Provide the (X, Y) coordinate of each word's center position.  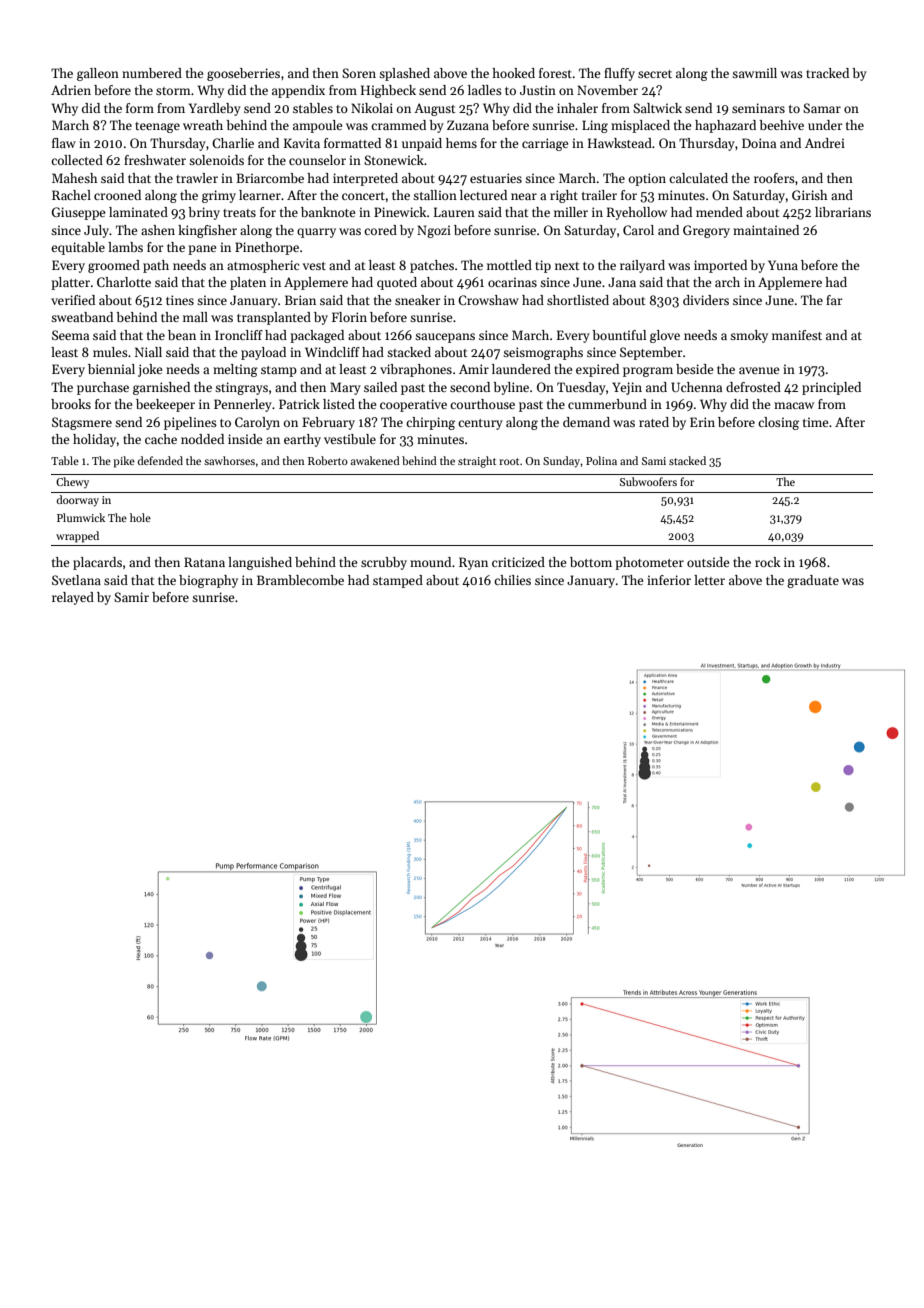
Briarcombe (270, 178)
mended (719, 212)
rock (767, 562)
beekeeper (165, 405)
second (470, 387)
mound (430, 562)
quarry (316, 233)
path (156, 266)
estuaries (496, 178)
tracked (827, 73)
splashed (404, 74)
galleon (98, 74)
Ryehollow (637, 213)
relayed (73, 598)
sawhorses (229, 460)
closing (778, 423)
